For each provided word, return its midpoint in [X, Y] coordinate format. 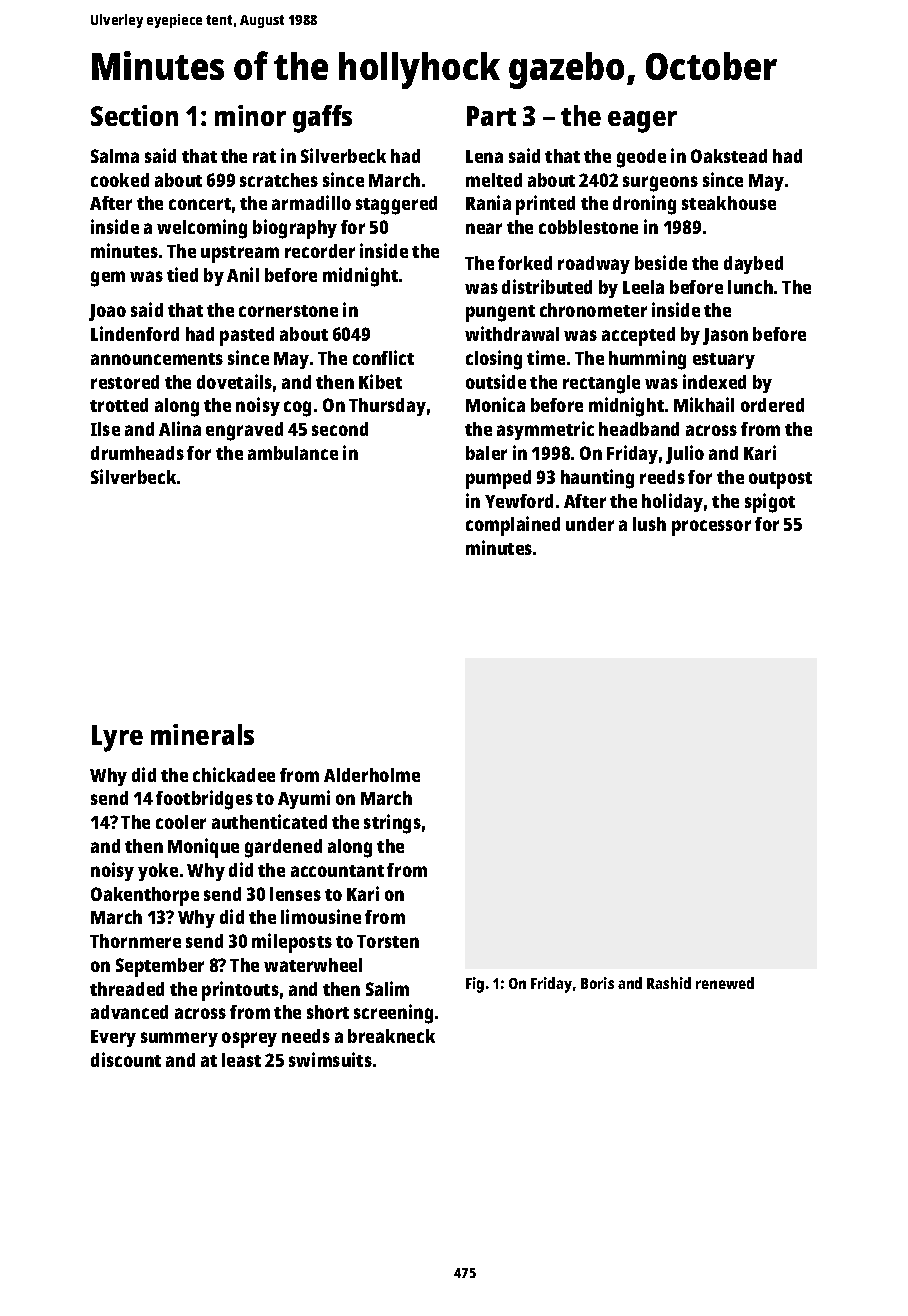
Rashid [669, 983]
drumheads [137, 453]
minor [250, 115]
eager [642, 122]
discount [126, 1059]
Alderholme [372, 775]
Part [491, 116]
